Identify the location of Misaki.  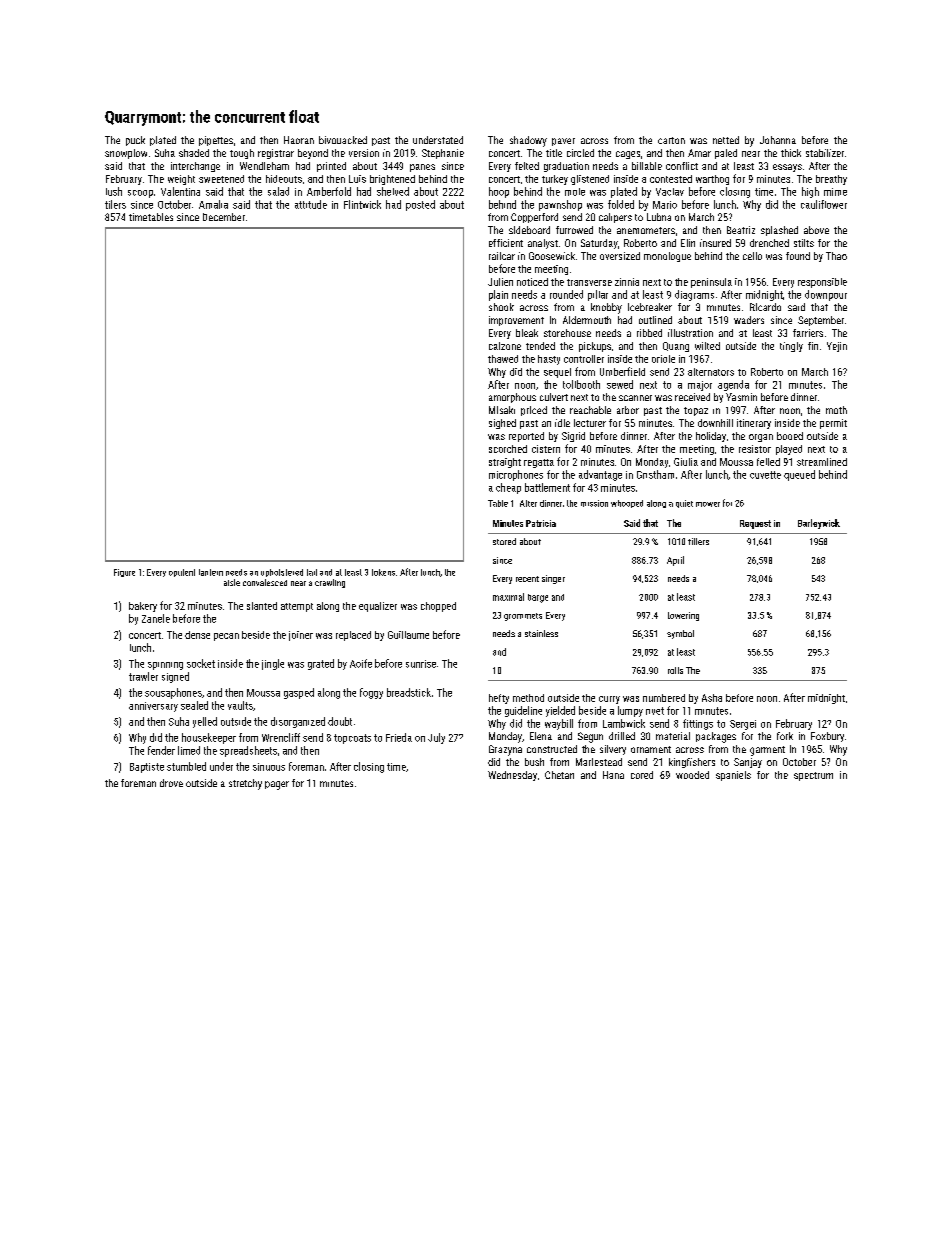
(502, 410).
